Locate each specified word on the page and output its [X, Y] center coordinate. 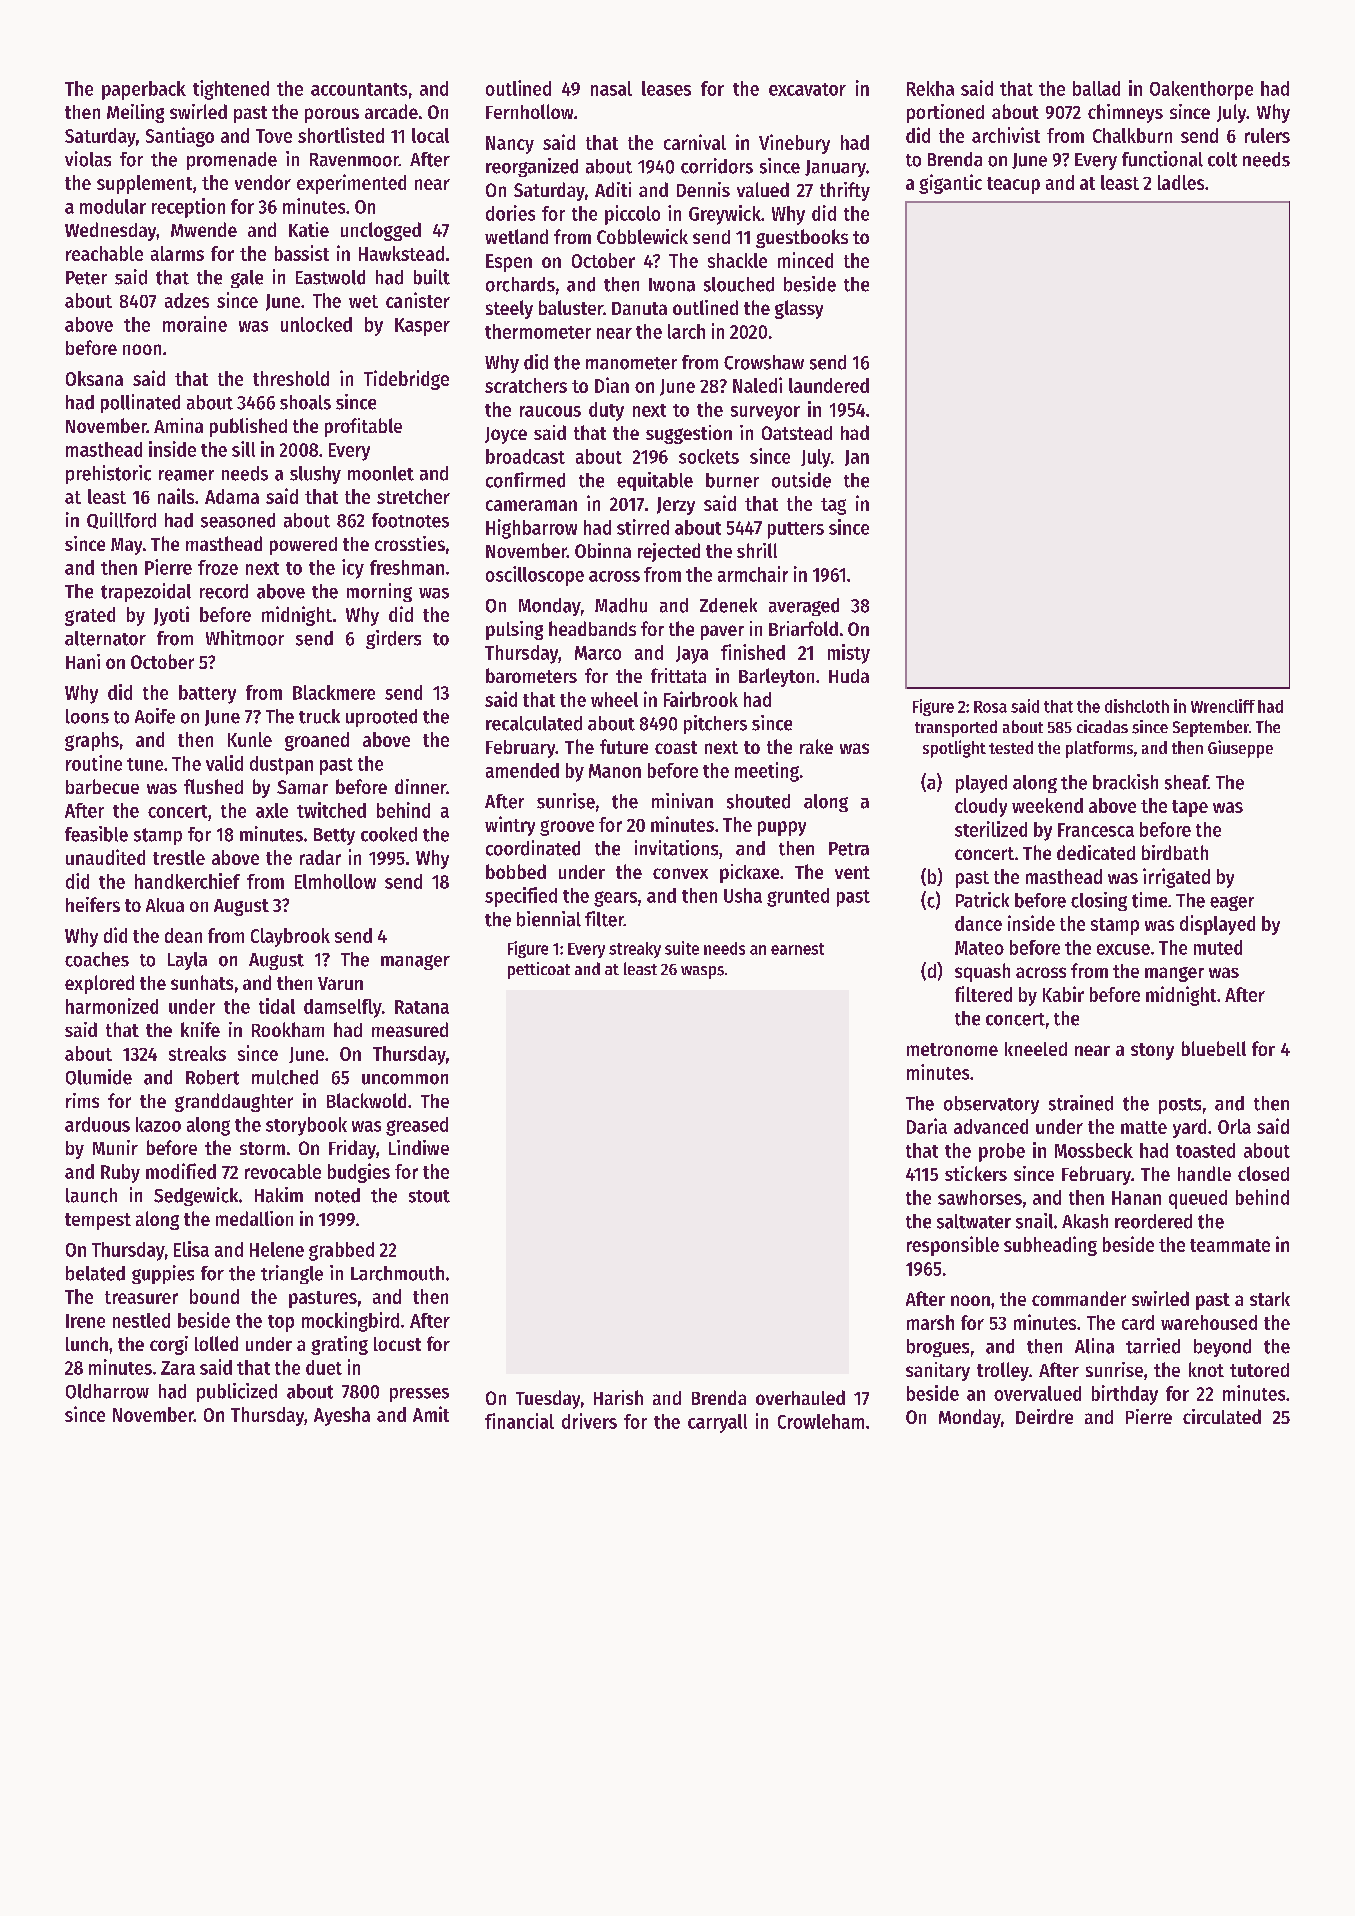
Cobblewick [642, 236]
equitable [655, 481]
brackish [1125, 782]
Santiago [180, 137]
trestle [179, 857]
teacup [1013, 185]
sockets [709, 456]
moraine [195, 324]
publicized [237, 1392]
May [126, 546]
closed [1263, 1173]
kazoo [158, 1124]
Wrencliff [1223, 706]
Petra [849, 849]
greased [417, 1126]
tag [833, 506]
